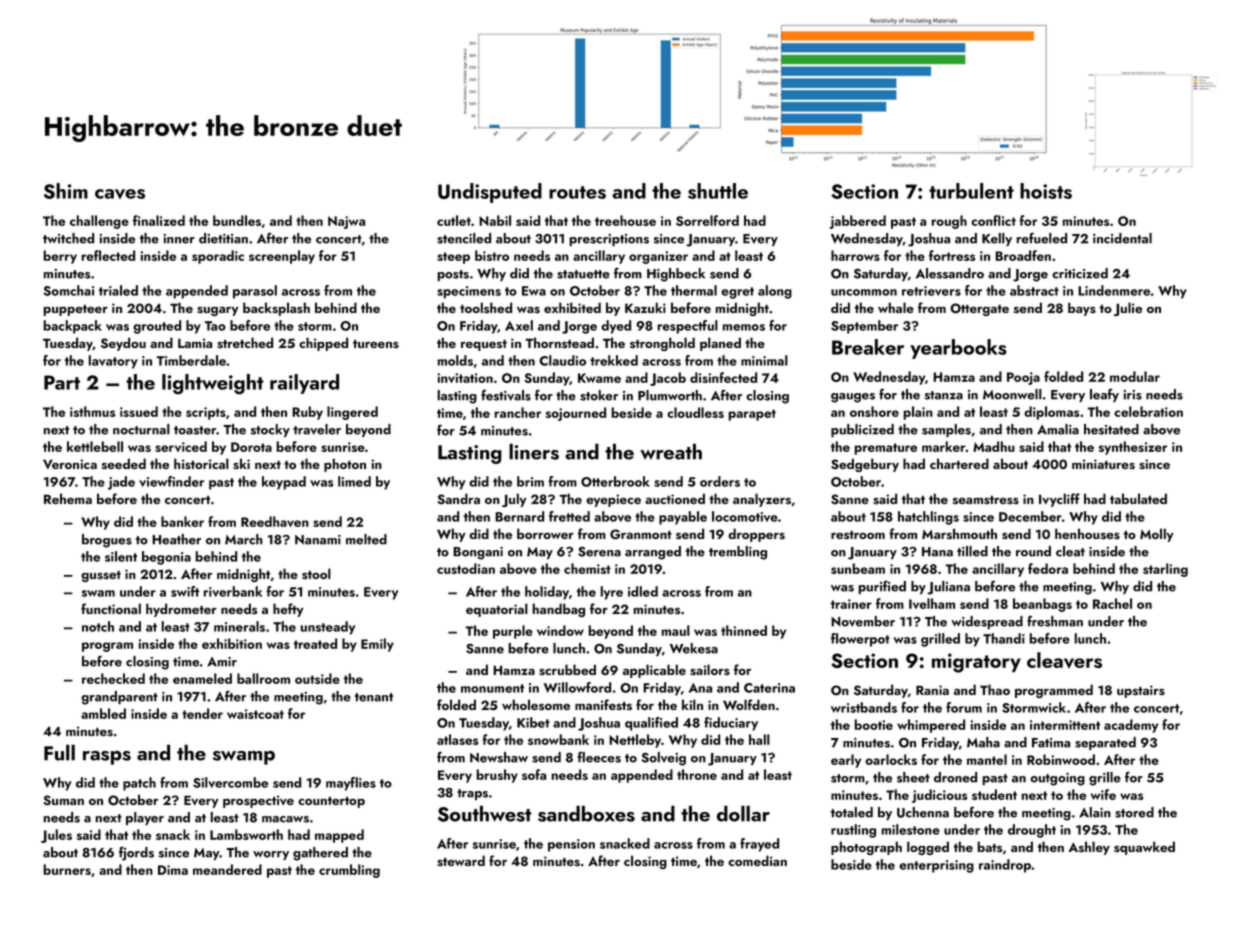  Describe the element at coordinates (271, 855) in the document. I see `worry` at that location.
